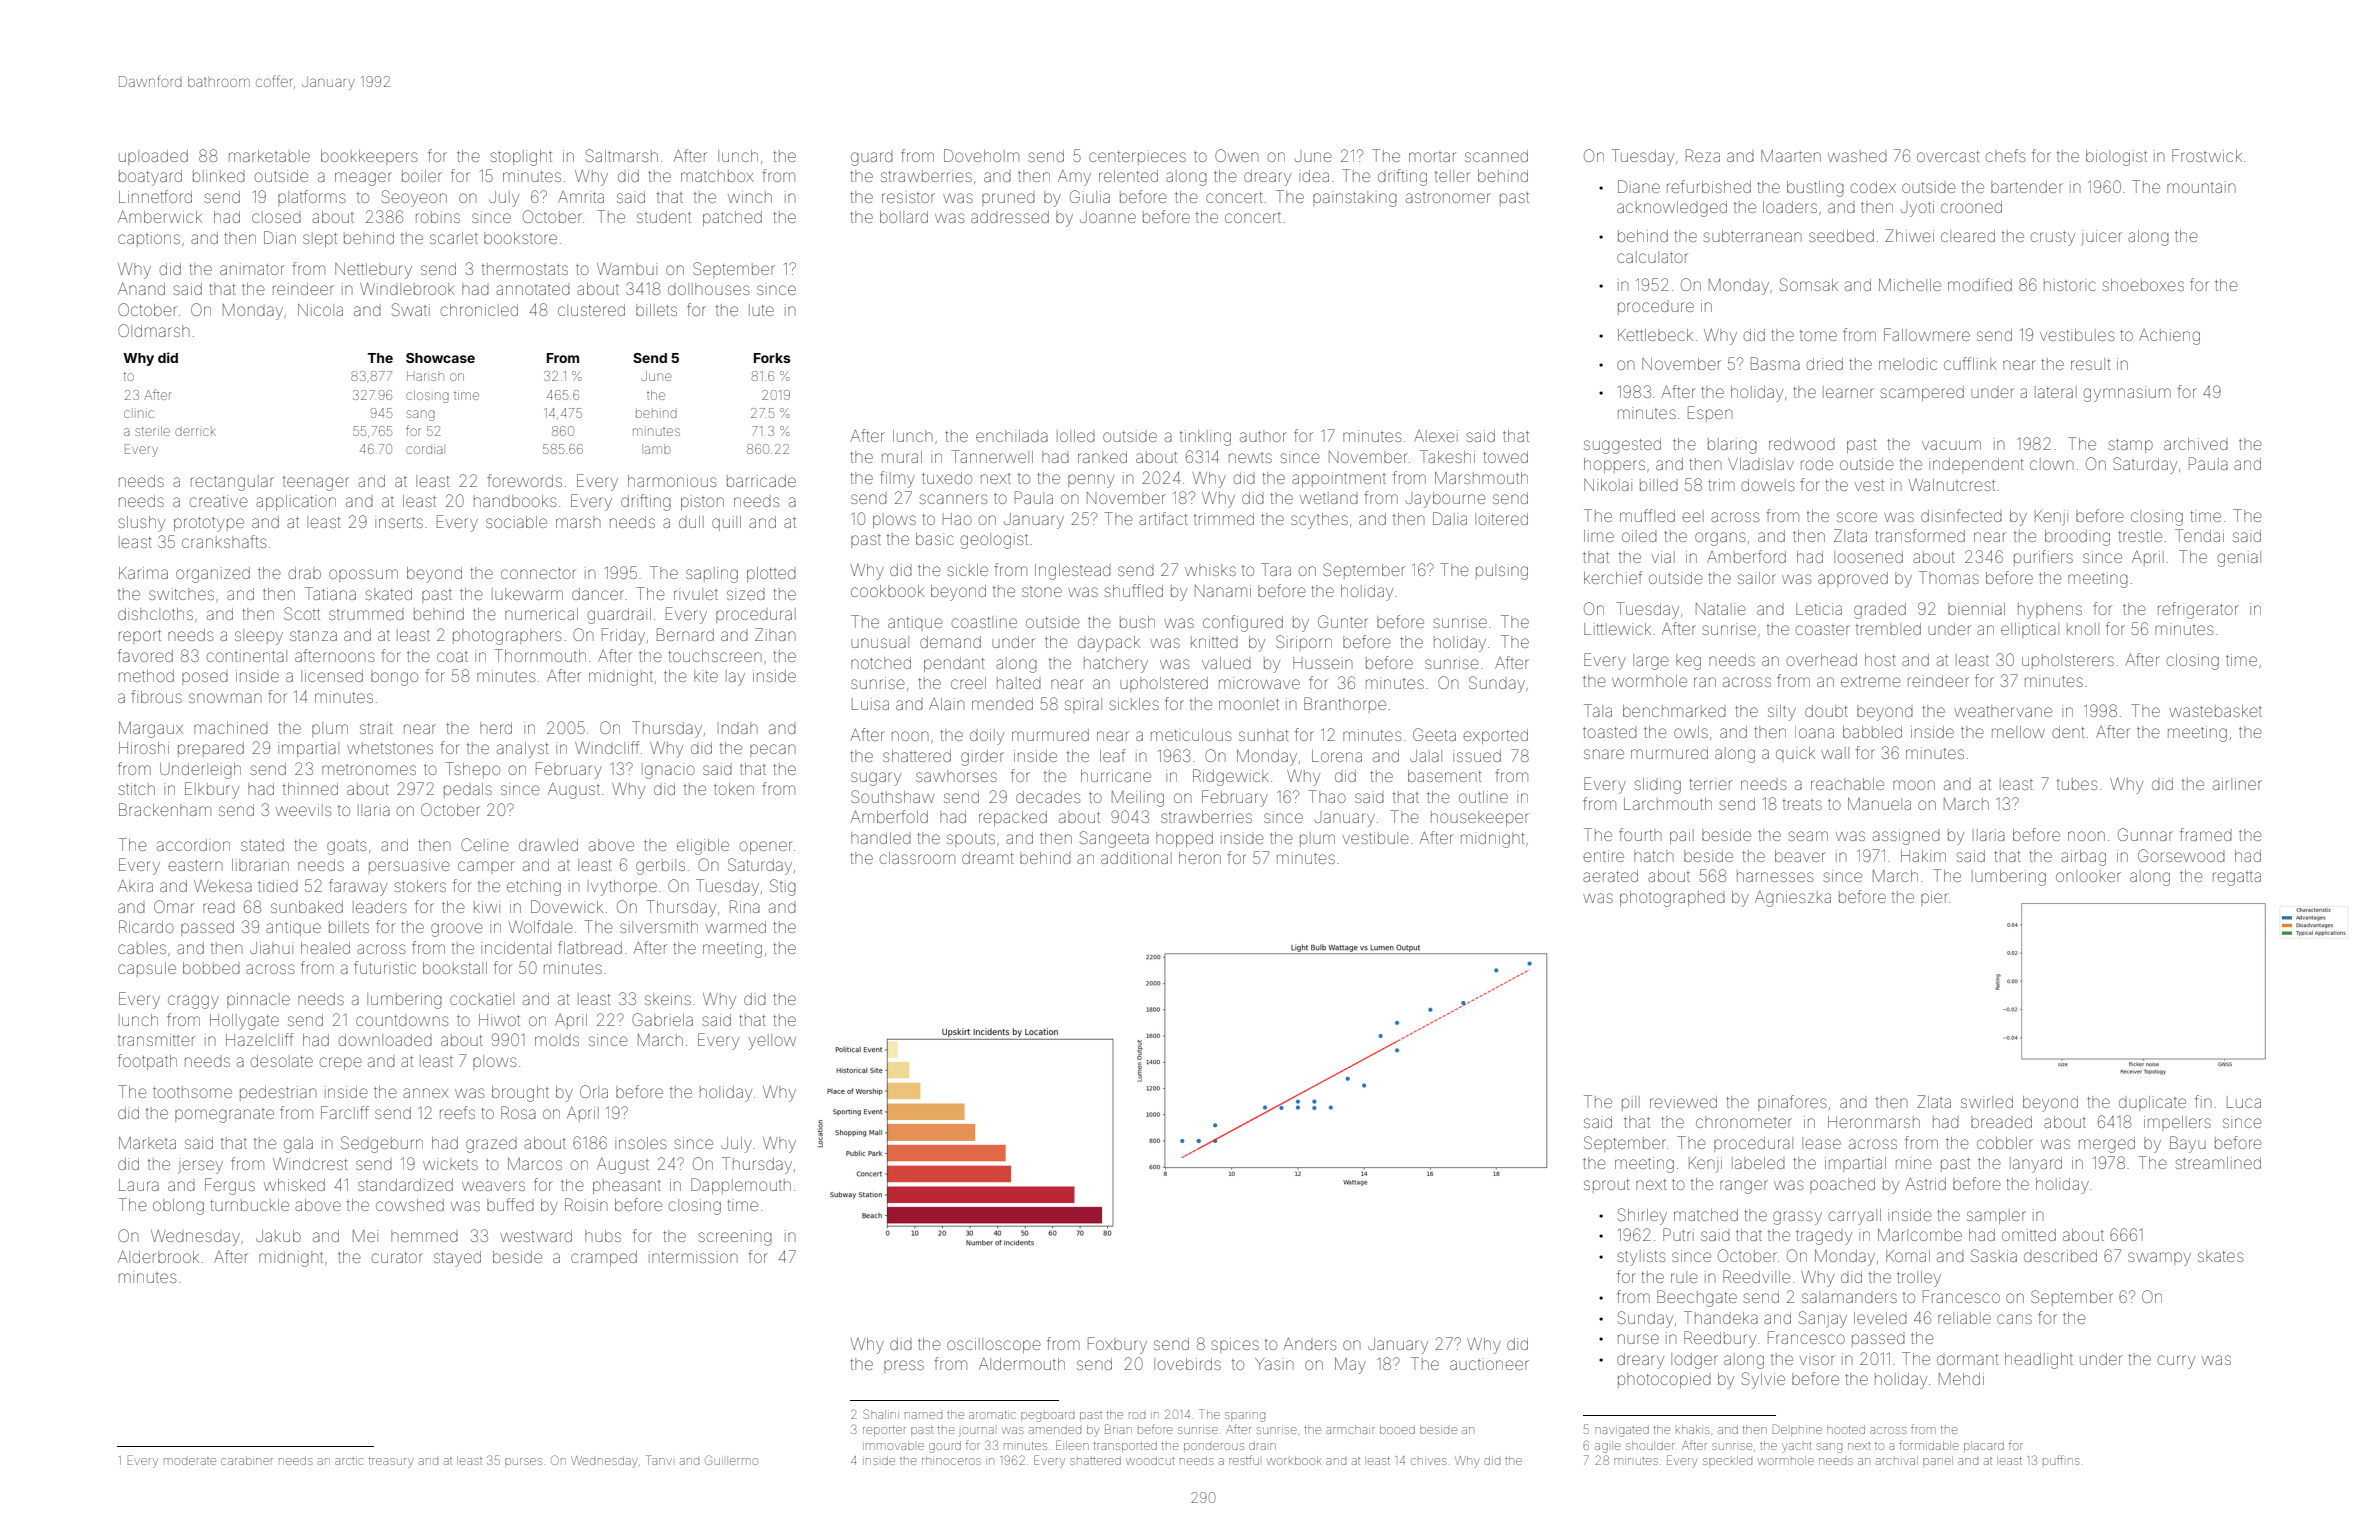 This image has height=1540, width=2380. What do you see at coordinates (2176, 1362) in the image?
I see `curry` at bounding box center [2176, 1362].
